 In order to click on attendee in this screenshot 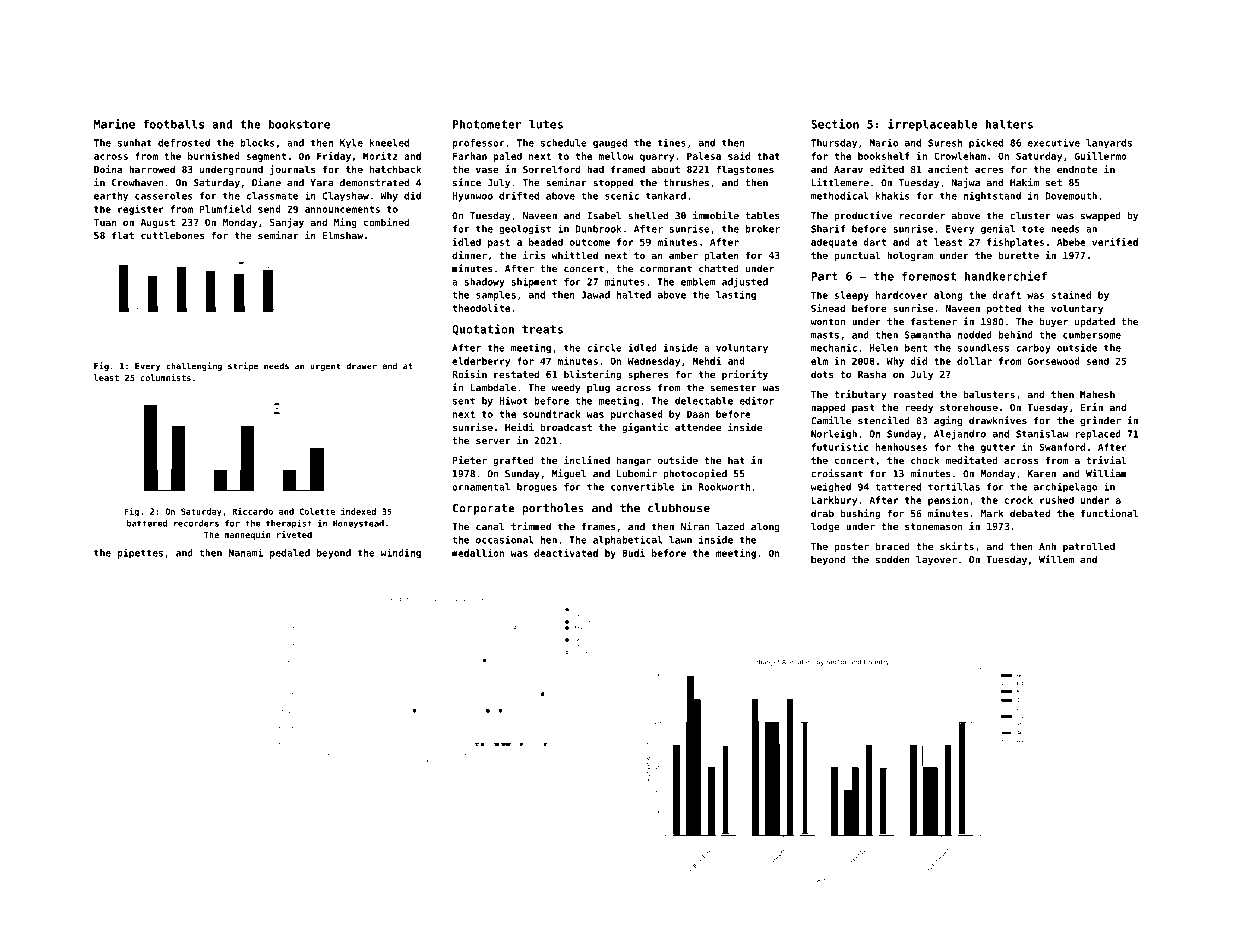, I will do `click(698, 427)`.
